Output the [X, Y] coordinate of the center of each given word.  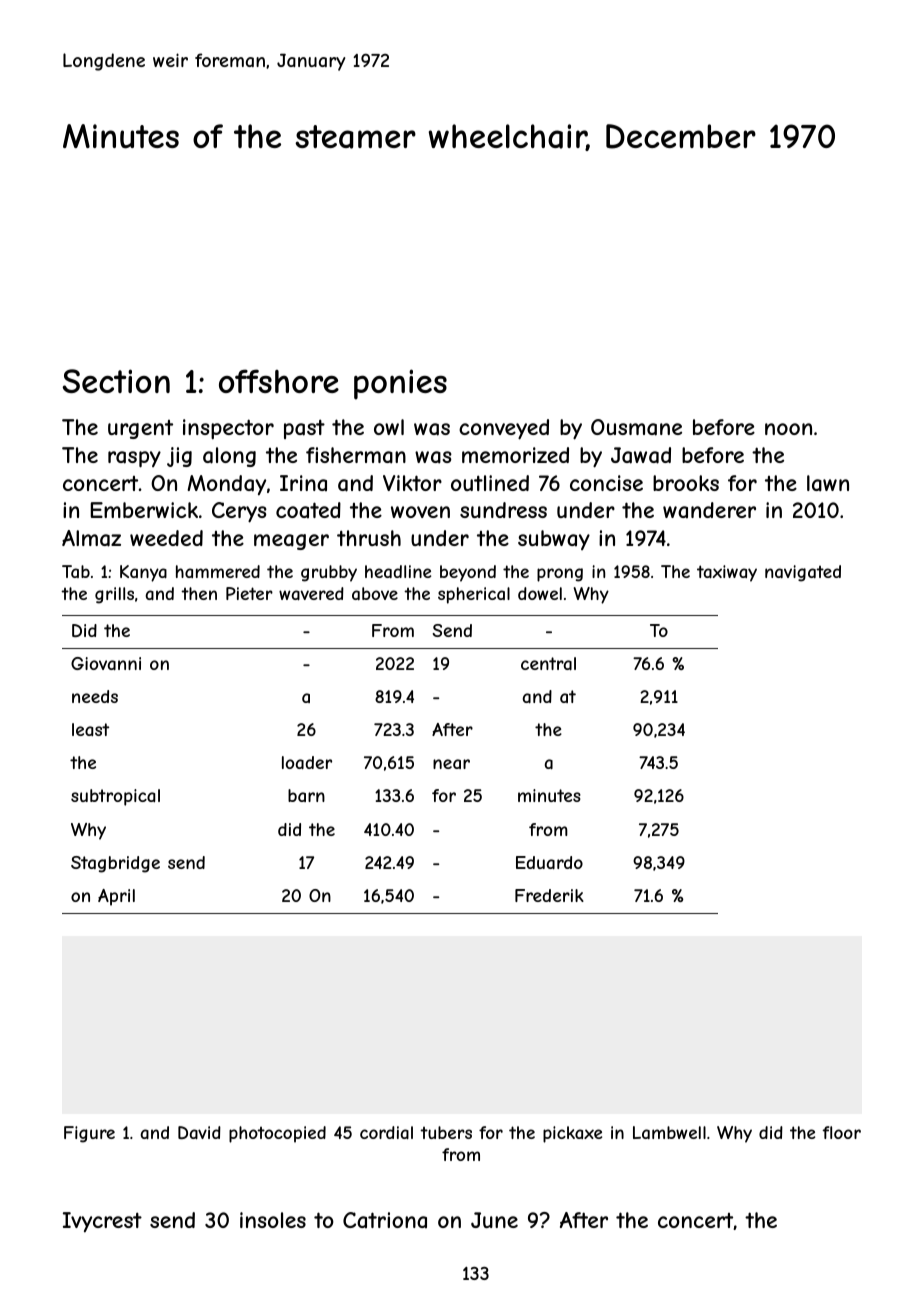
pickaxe [572, 1134]
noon [788, 429]
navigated [803, 573]
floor [841, 1132]
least [90, 729]
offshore [279, 381]
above [375, 593]
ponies [400, 384]
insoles [273, 1220]
